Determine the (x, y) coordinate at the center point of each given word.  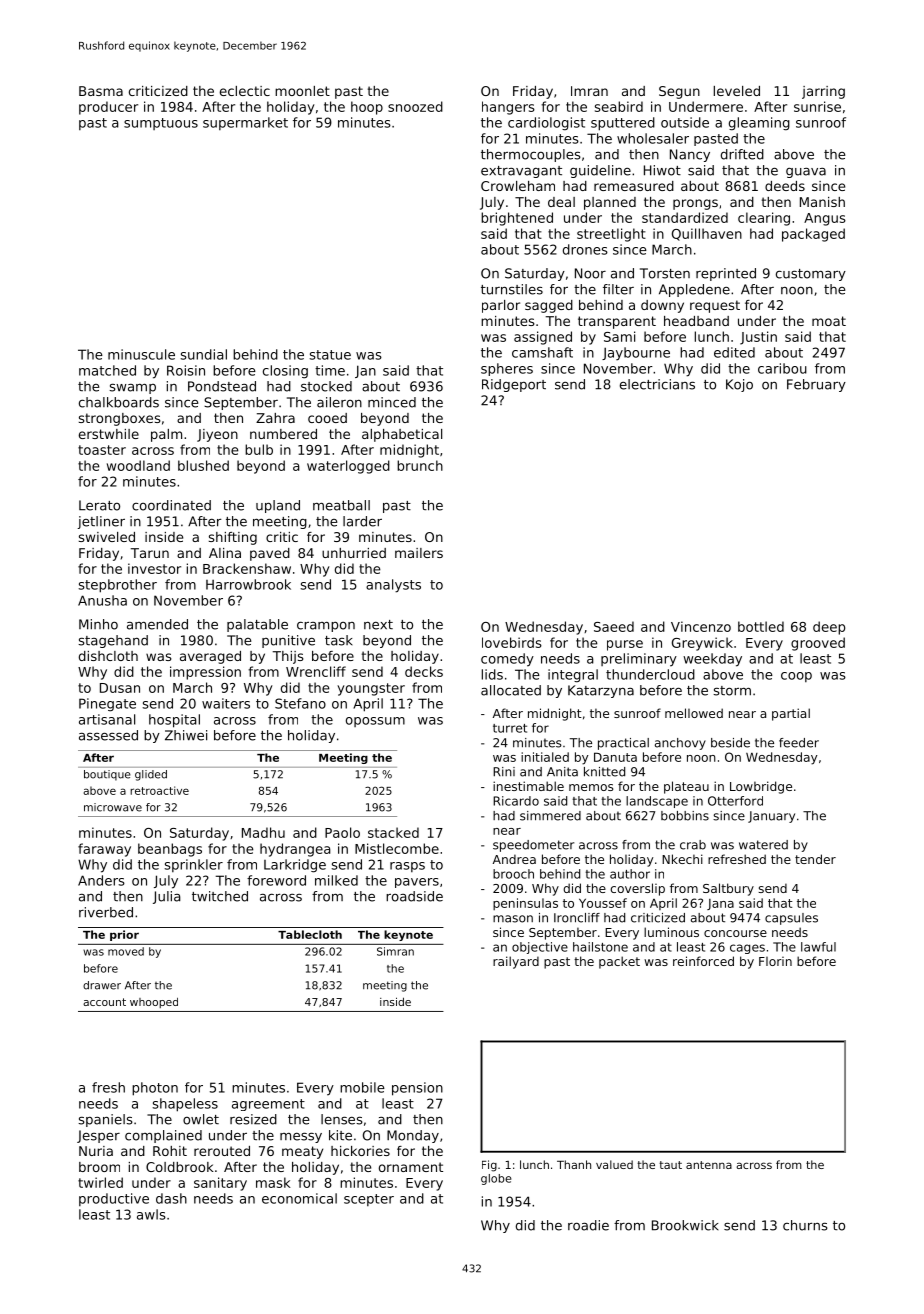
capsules (791, 919)
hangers (508, 108)
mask (273, 1182)
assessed (108, 735)
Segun (679, 92)
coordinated (171, 505)
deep (829, 628)
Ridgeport (514, 385)
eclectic (245, 91)
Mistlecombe (397, 848)
